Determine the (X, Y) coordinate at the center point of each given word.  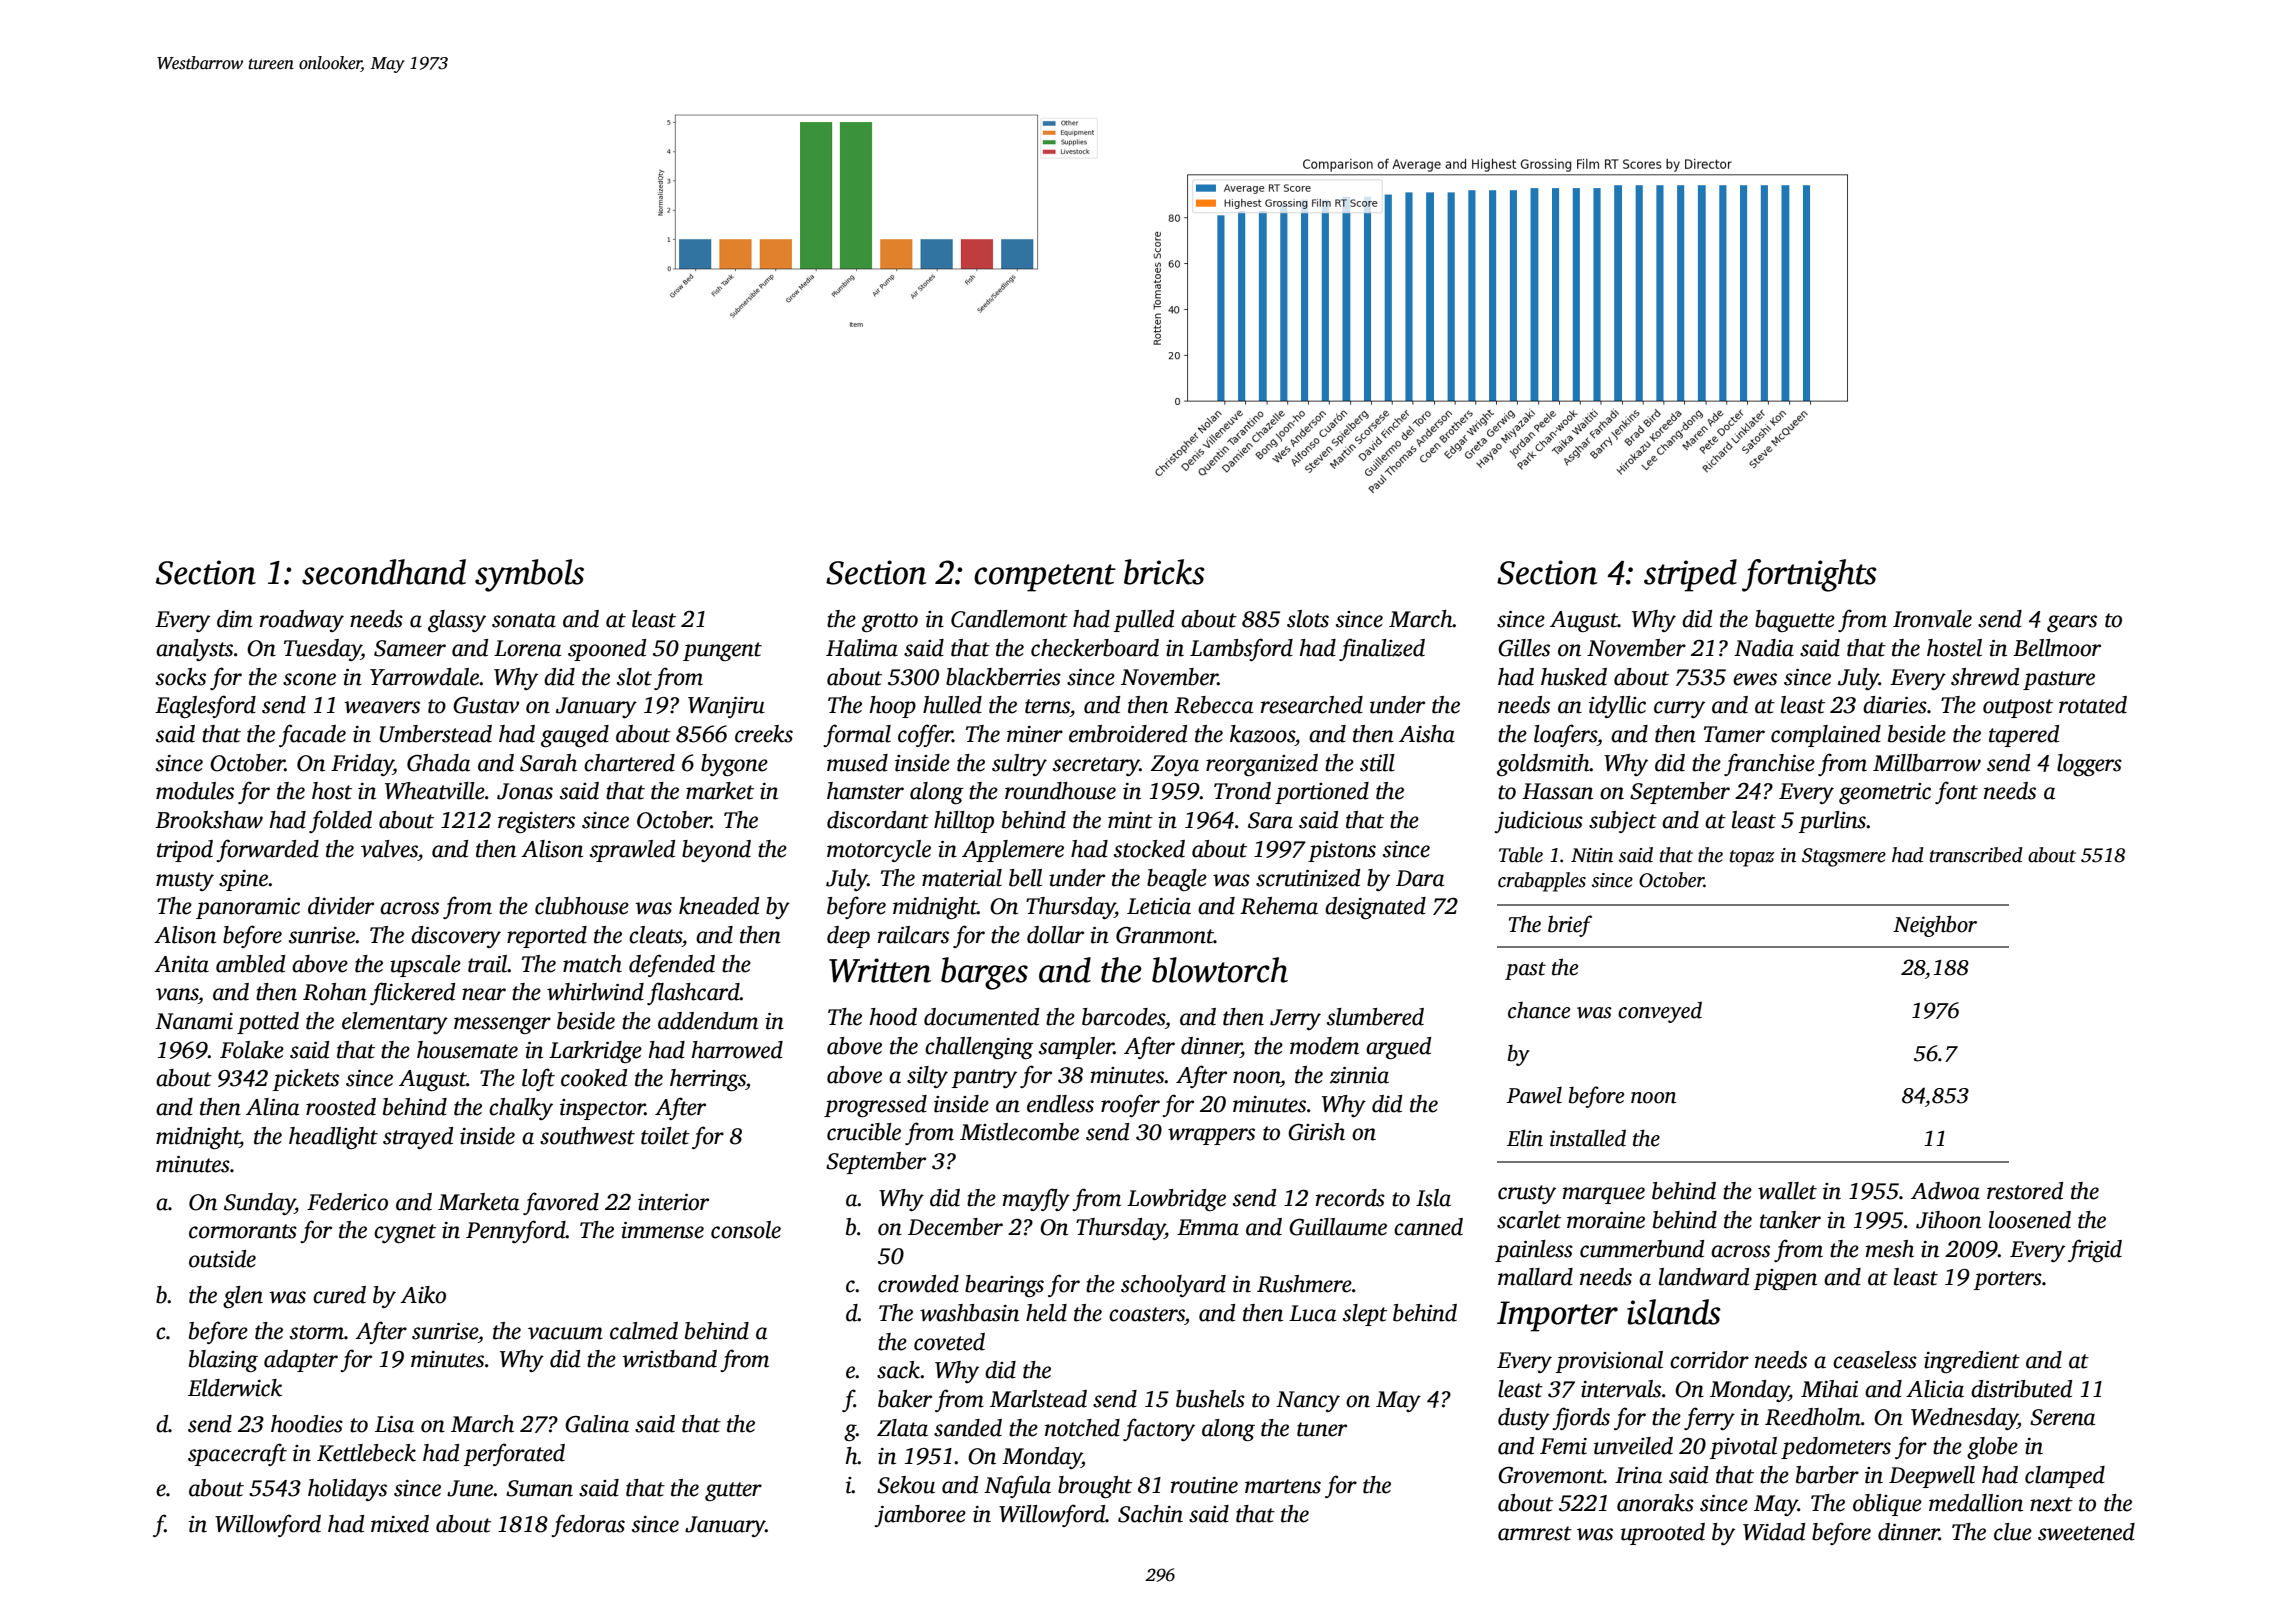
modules (195, 791)
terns (1047, 706)
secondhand (384, 572)
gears (2072, 623)
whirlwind (595, 992)
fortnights (1809, 575)
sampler (1076, 1048)
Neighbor (1935, 926)
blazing (223, 1361)
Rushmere (1304, 1284)
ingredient (1972, 1362)
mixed (400, 1524)
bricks (1164, 572)
